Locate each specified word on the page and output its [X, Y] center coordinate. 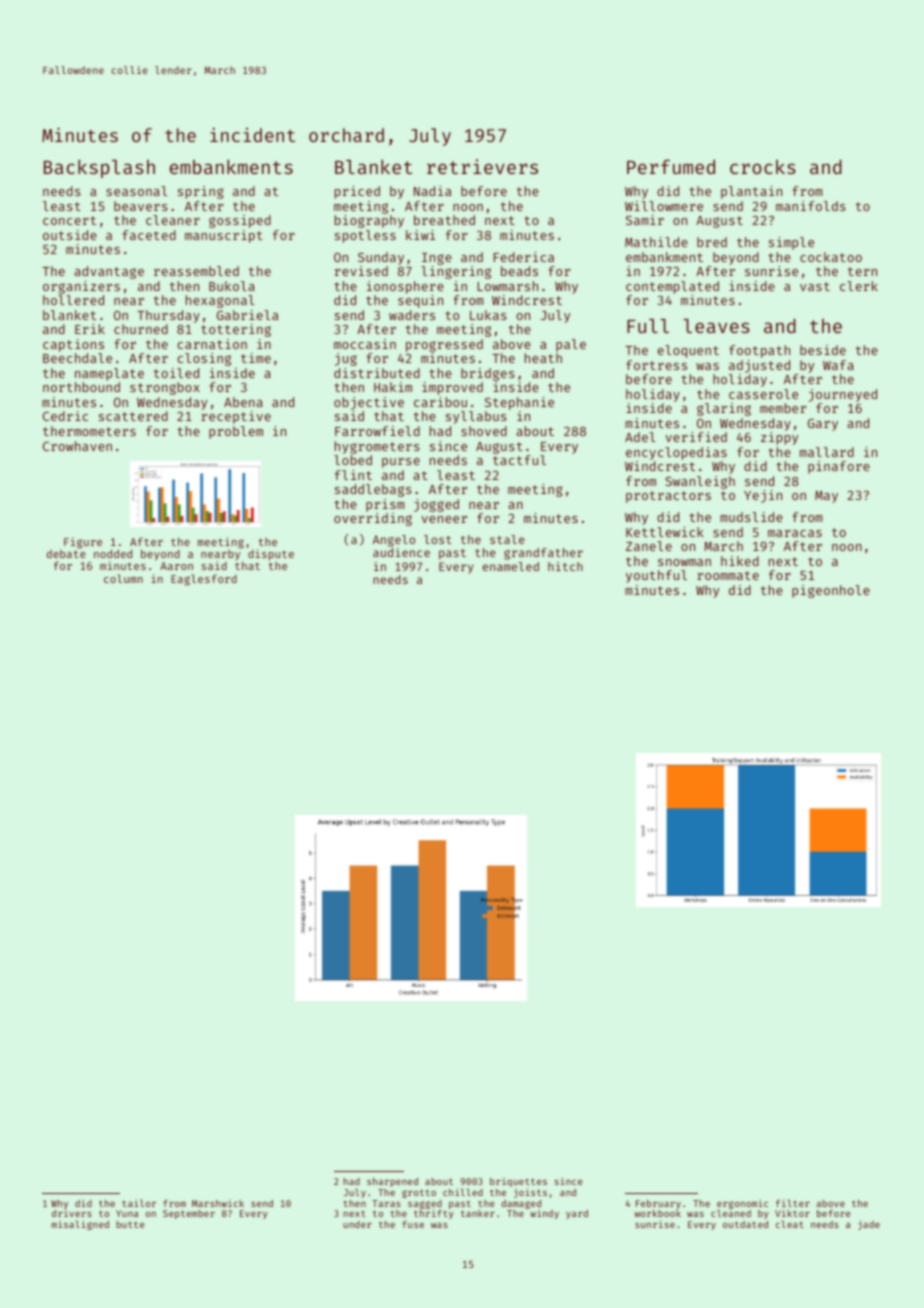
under [357, 1224]
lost [438, 539]
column [123, 578]
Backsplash [99, 168]
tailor [139, 1203]
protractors [668, 497]
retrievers [482, 166]
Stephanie [519, 403]
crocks [763, 166]
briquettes [518, 1182]
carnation [212, 344]
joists [530, 1193]
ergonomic [742, 1204]
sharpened [392, 1182]
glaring [724, 409]
